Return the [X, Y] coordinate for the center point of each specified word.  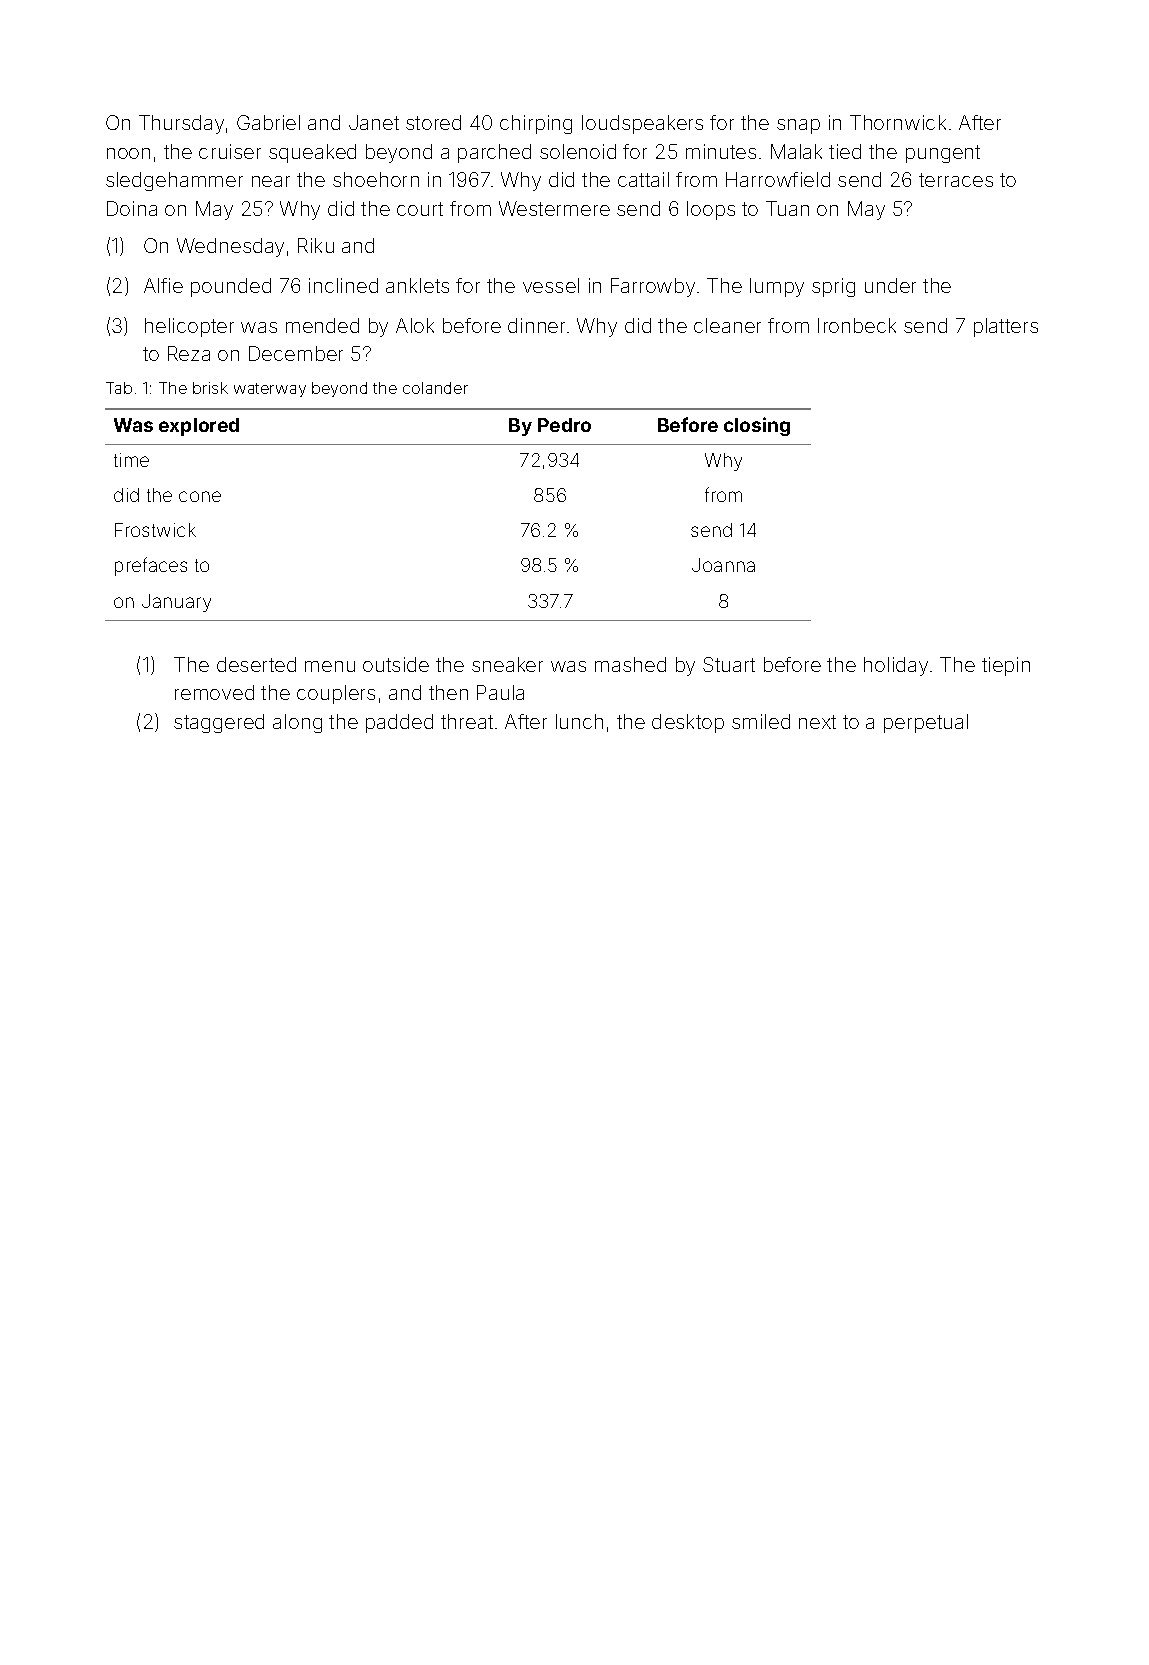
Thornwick [898, 122]
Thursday [181, 124]
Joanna [723, 565]
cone [200, 496]
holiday [896, 666]
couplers [336, 694]
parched [494, 153]
